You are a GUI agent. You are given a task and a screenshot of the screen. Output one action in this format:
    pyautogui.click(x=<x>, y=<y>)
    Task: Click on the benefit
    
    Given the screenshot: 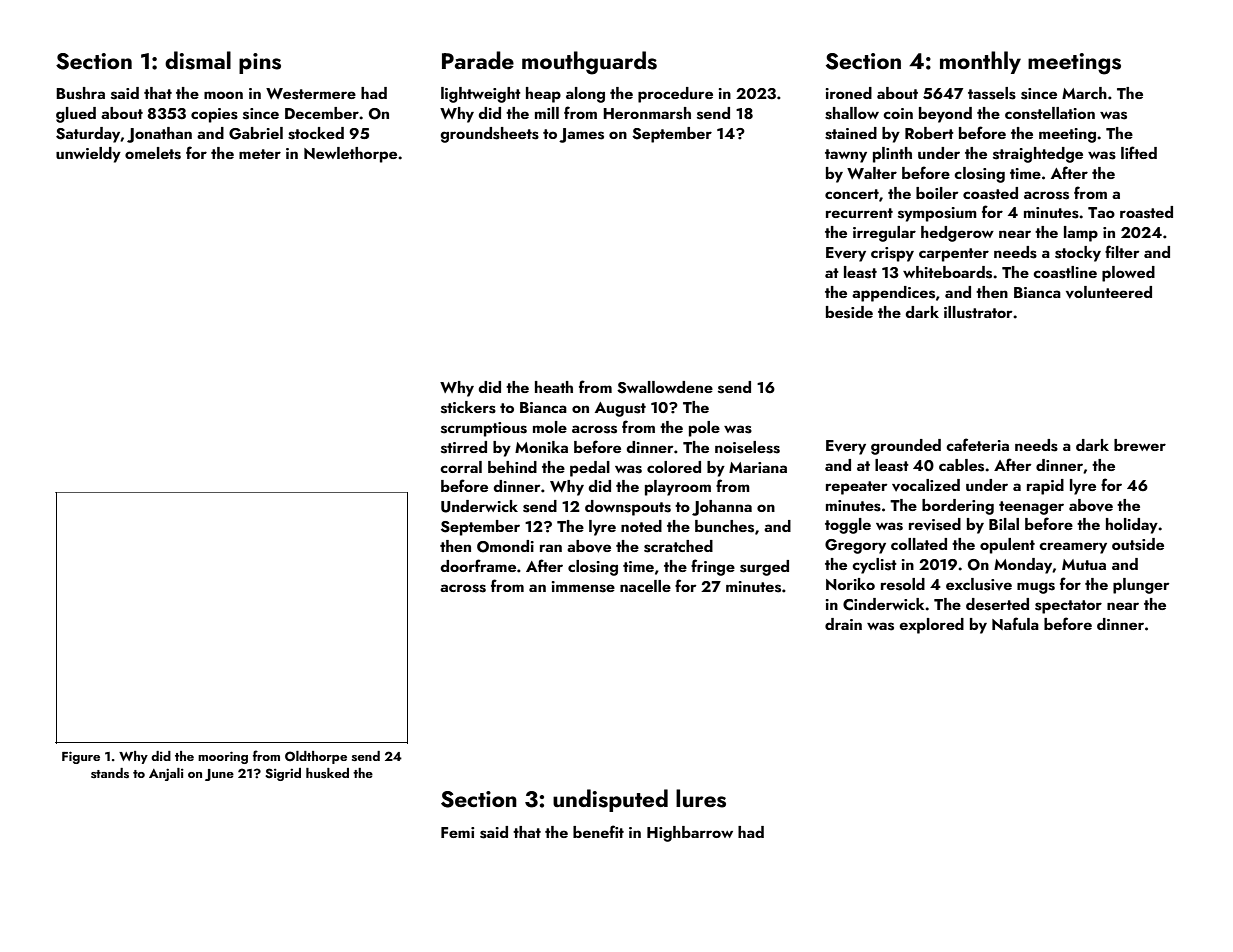 What is the action you would take?
    pyautogui.click(x=598, y=831)
